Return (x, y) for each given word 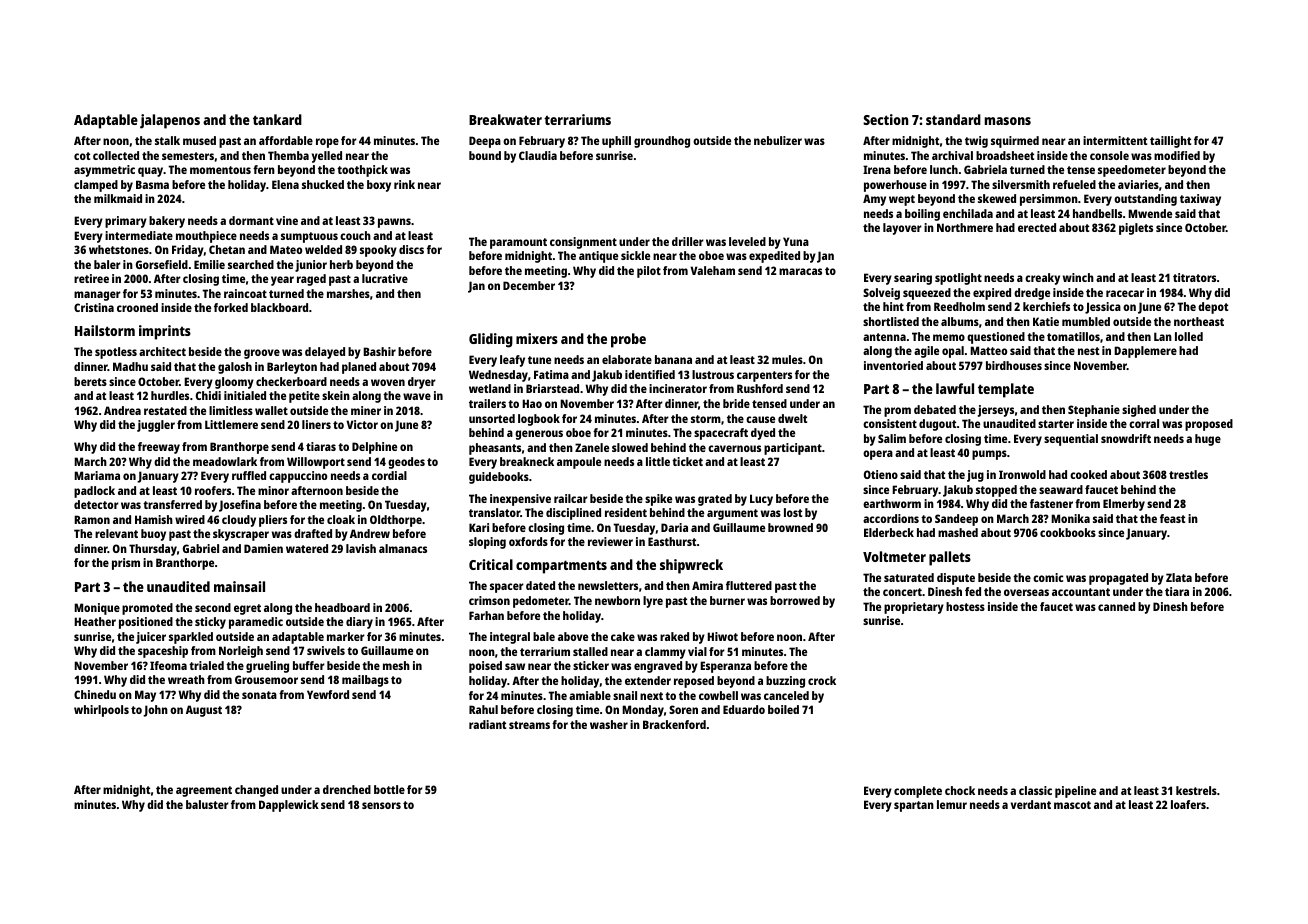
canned (1116, 606)
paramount (518, 243)
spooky (378, 251)
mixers (537, 338)
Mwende (1150, 213)
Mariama (97, 475)
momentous (220, 170)
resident (626, 512)
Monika (1070, 518)
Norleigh (241, 652)
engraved (658, 667)
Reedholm (959, 306)
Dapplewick (289, 806)
